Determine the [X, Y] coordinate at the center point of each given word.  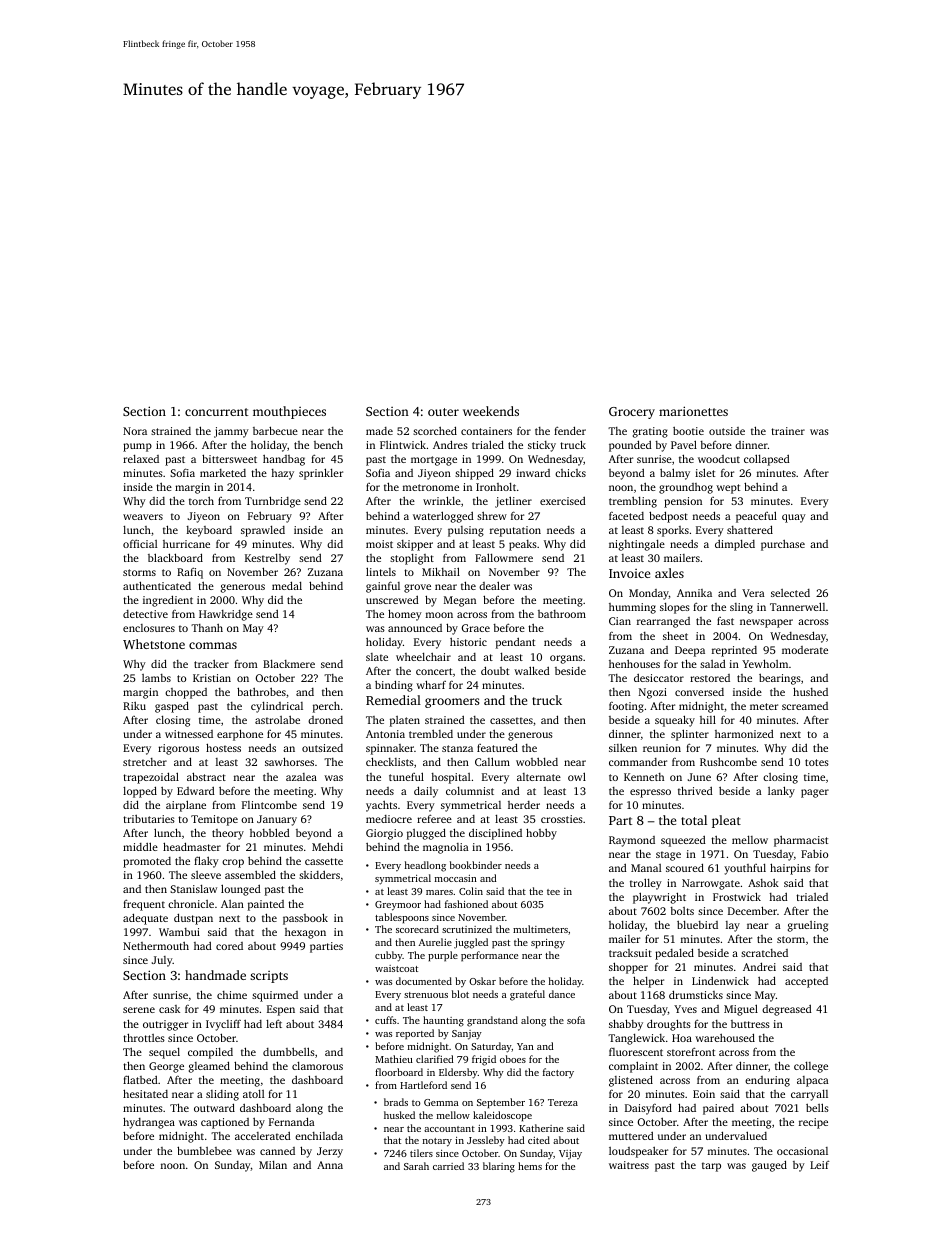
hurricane [186, 544]
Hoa [682, 1038]
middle [140, 846]
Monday [649, 594]
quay [794, 518]
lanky [781, 792]
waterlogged [443, 517]
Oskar [482, 981]
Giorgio [384, 834]
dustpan [193, 919]
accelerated [263, 1135]
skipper [415, 545]
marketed [223, 473]
